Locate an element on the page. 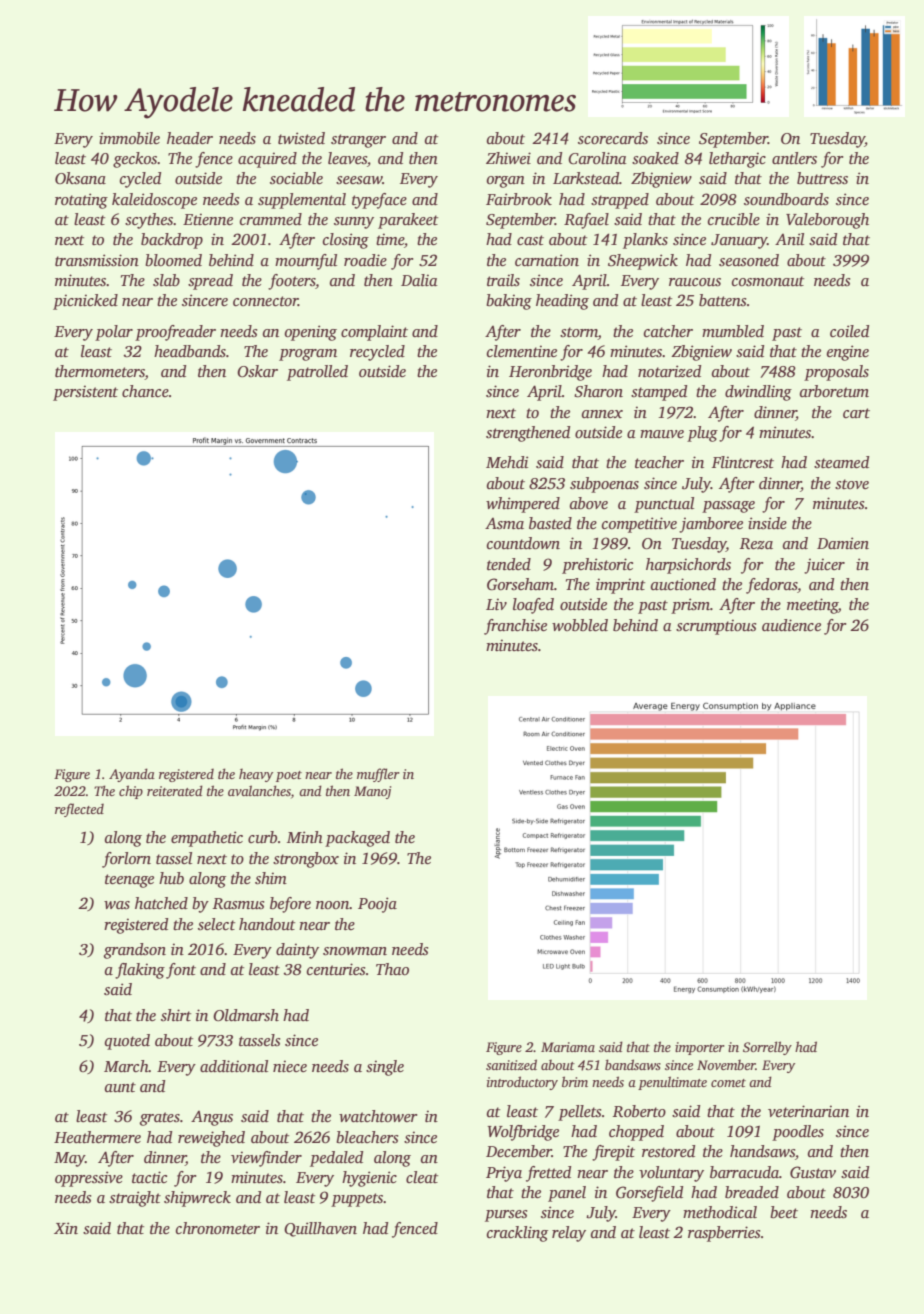 This image has width=924, height=1314. proofreader is located at coordinates (175, 333).
